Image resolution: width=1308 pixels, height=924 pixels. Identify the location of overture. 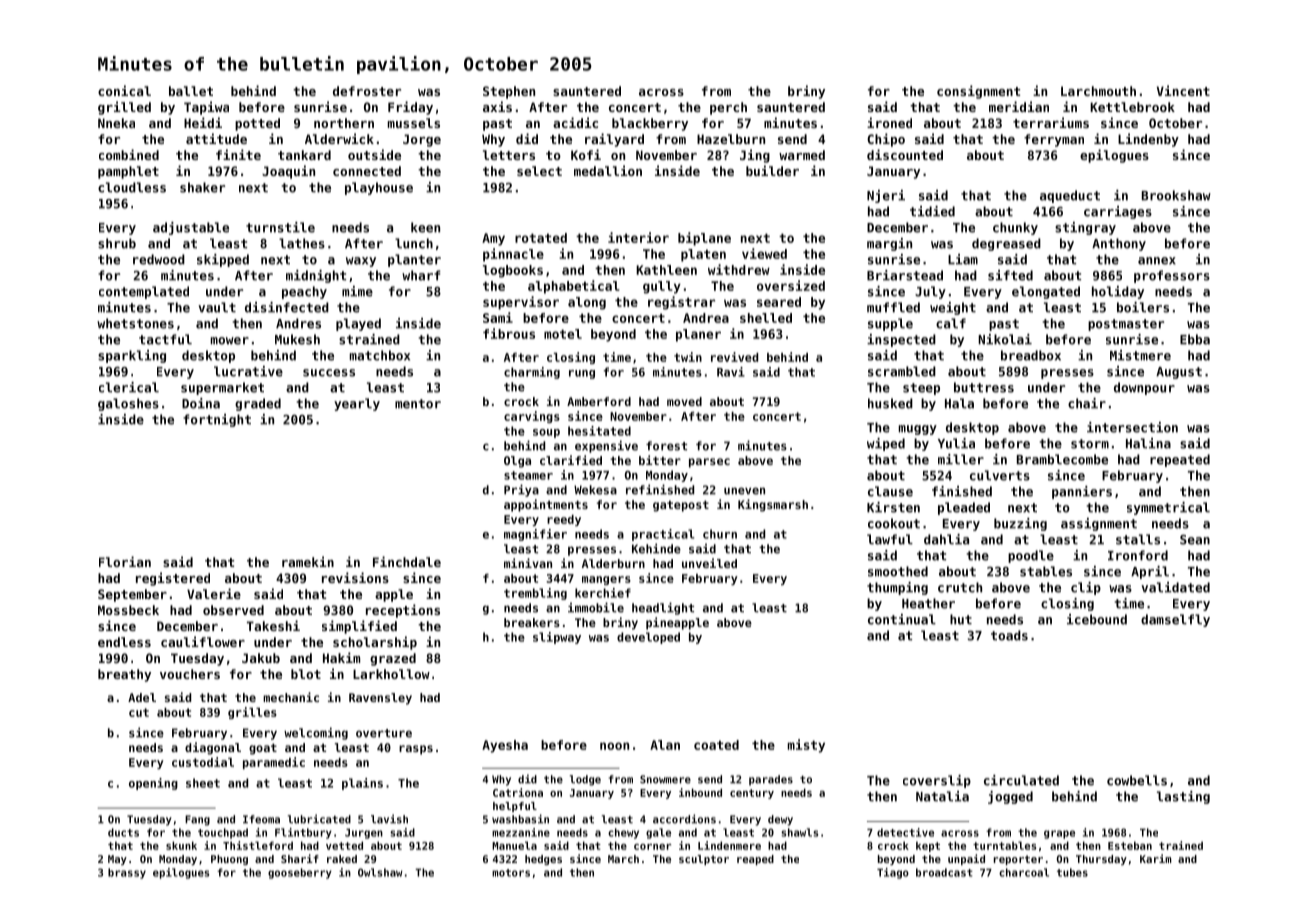
(384, 733).
